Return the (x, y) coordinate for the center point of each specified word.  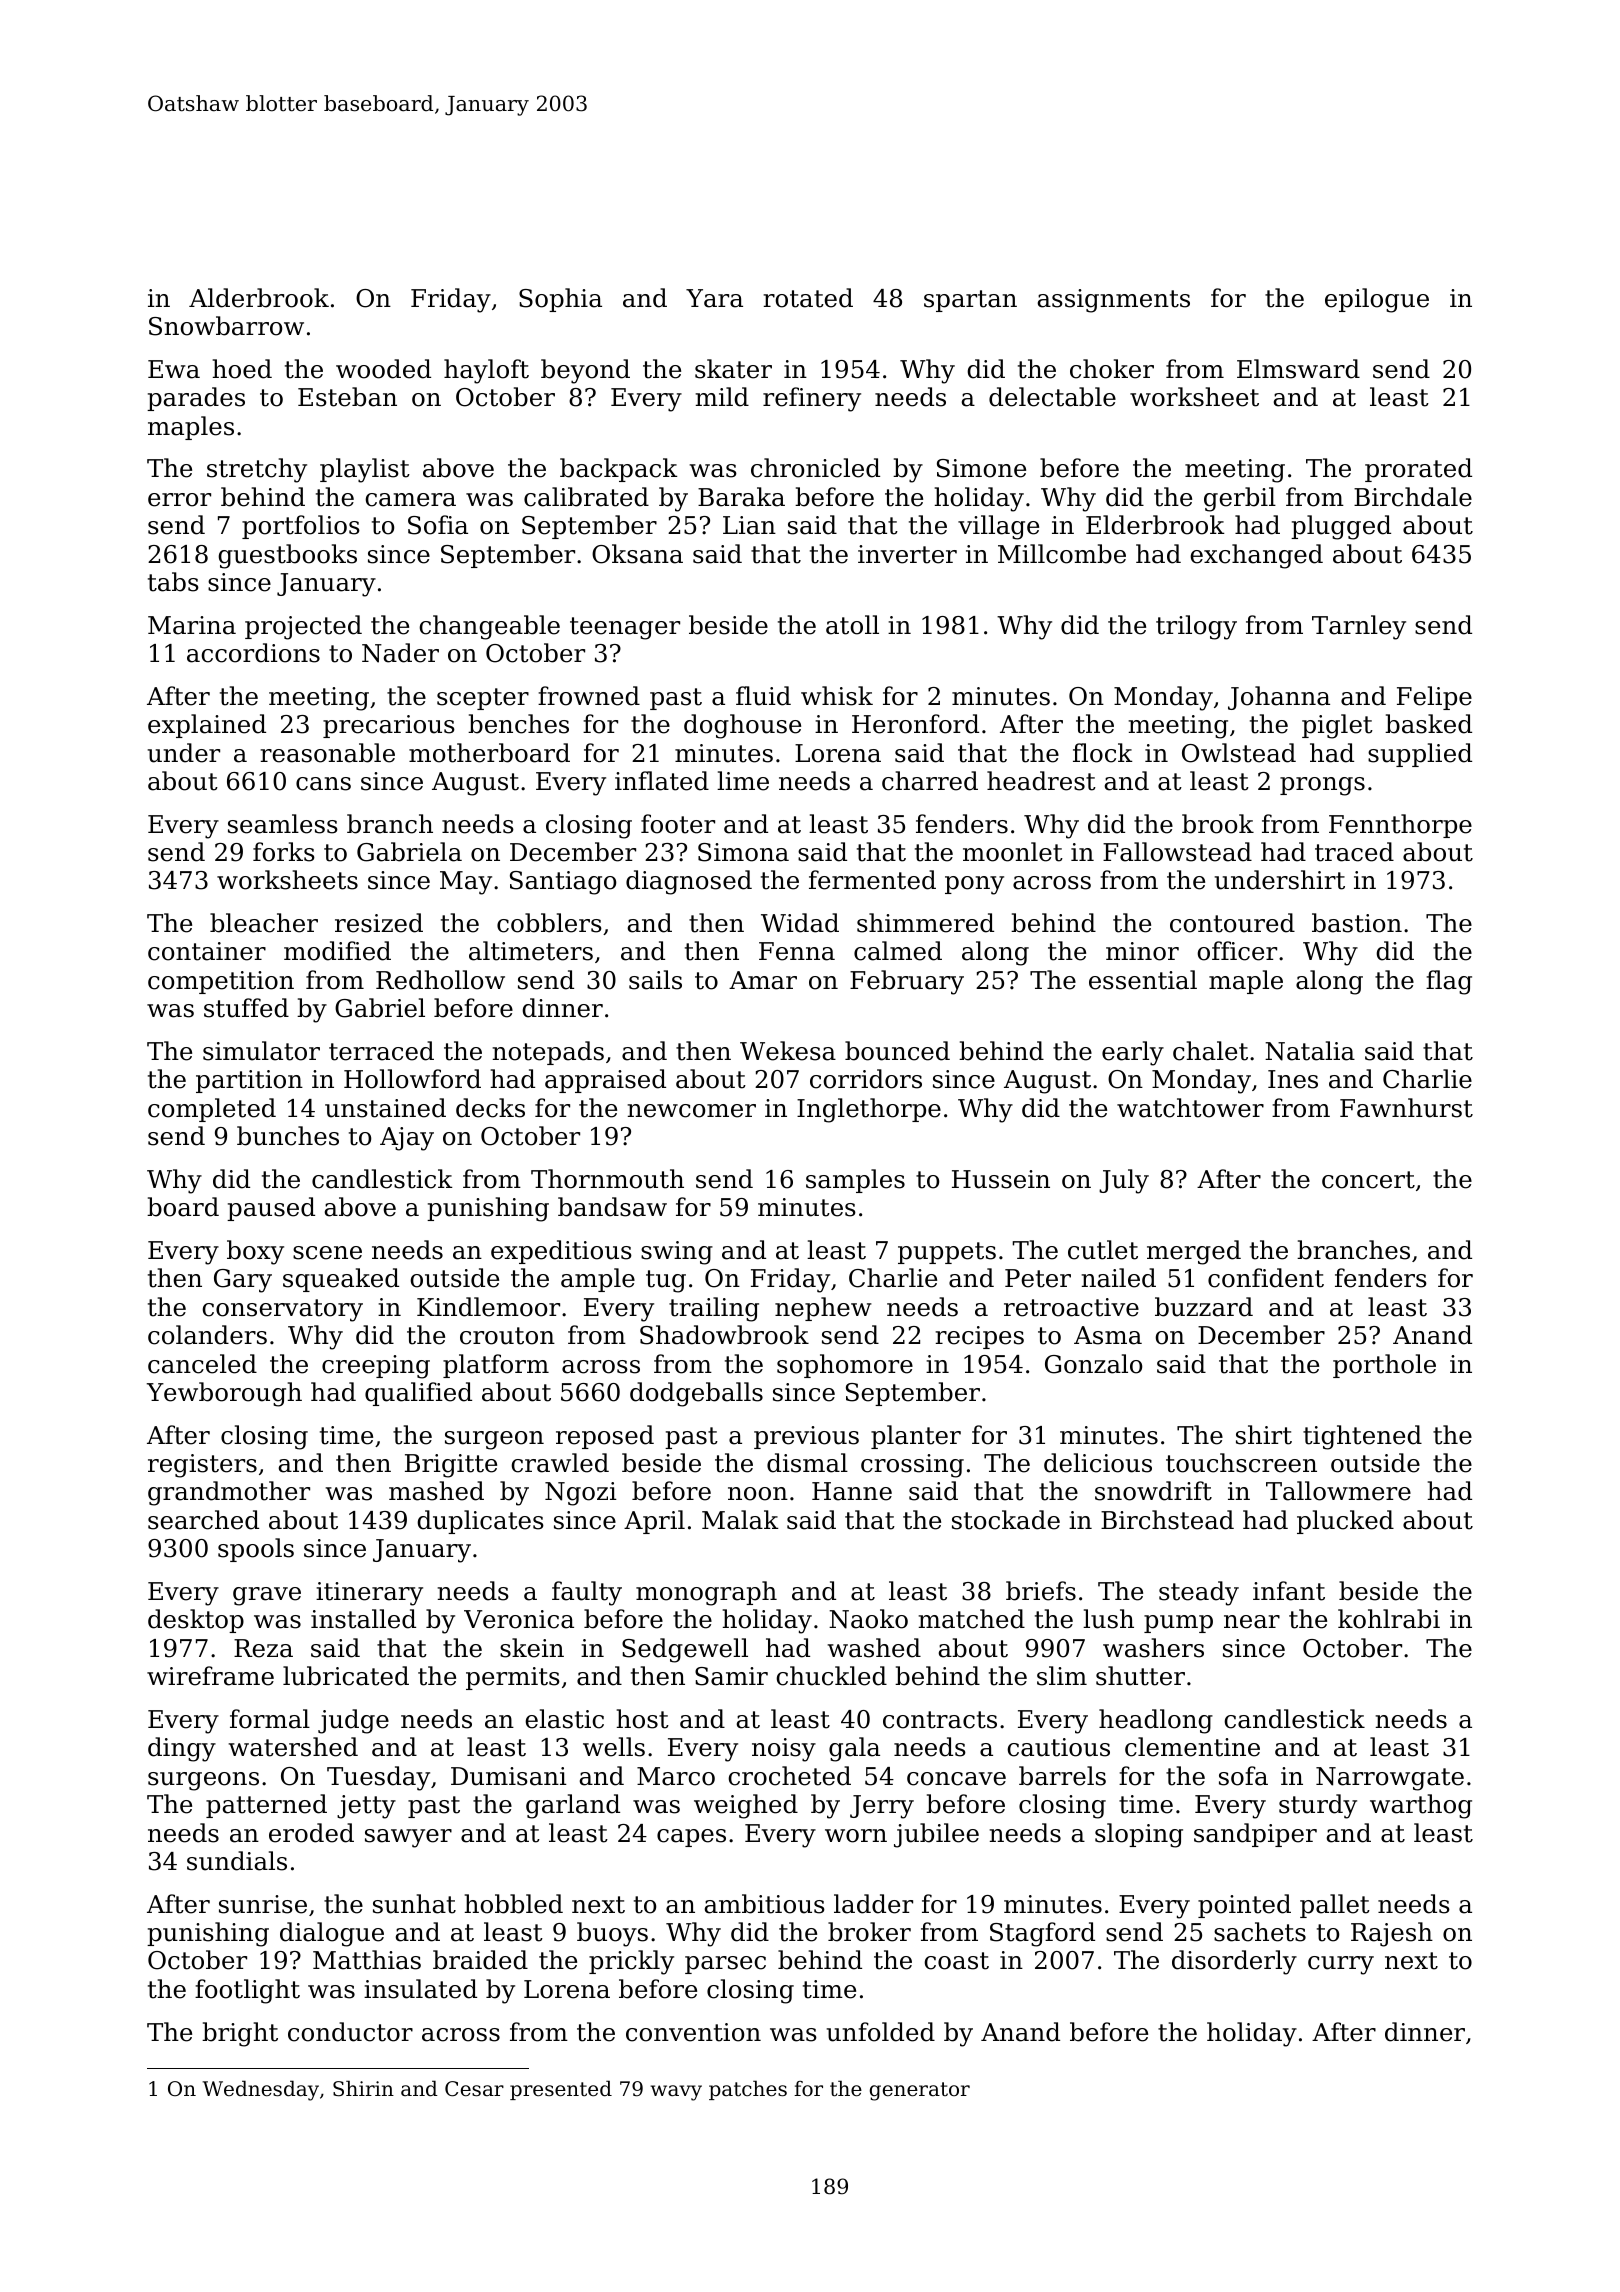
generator (920, 2091)
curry (1341, 1965)
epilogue (1377, 300)
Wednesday (260, 2090)
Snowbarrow (226, 326)
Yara (714, 298)
